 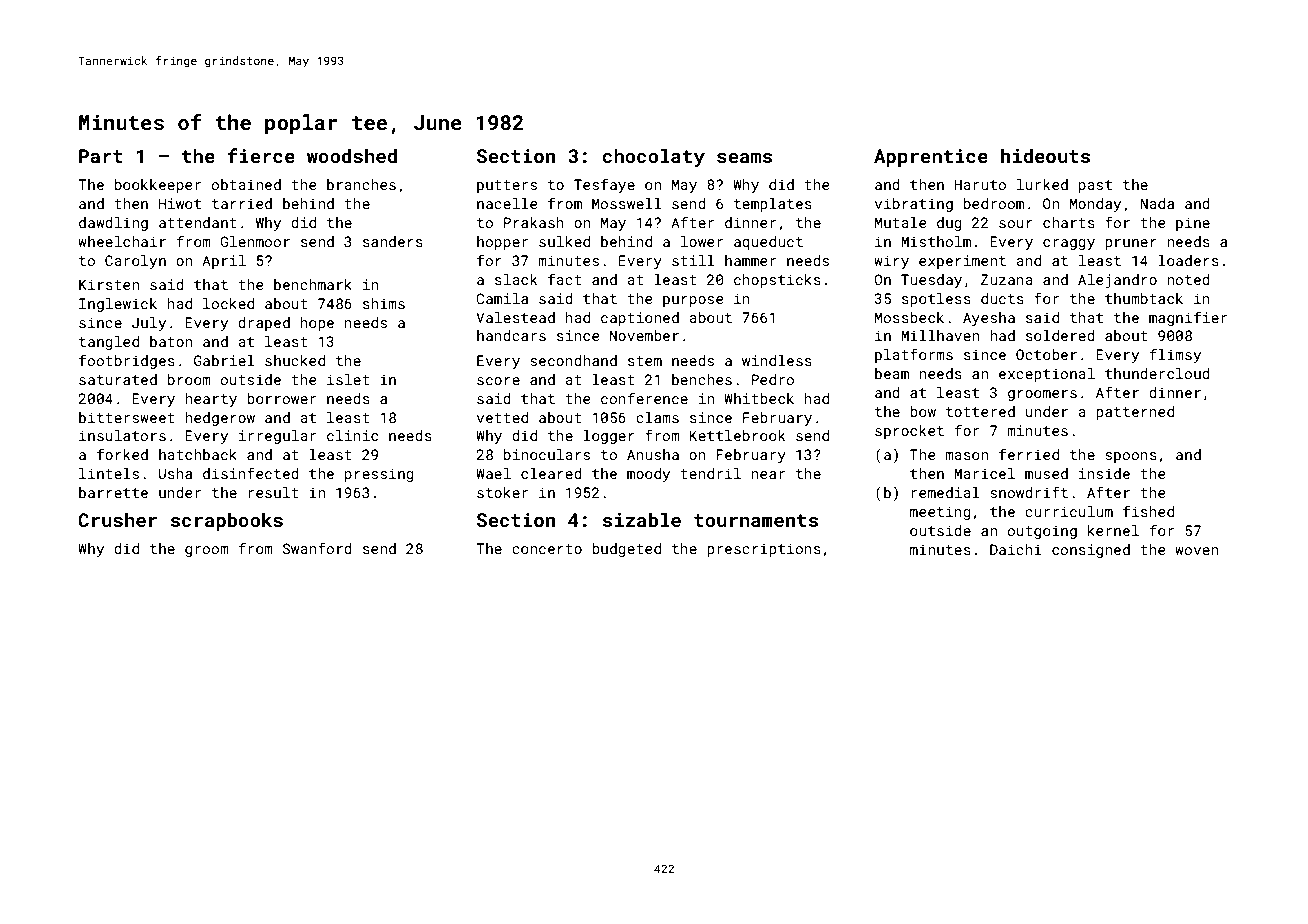 I want to click on experiment, so click(x=962, y=262).
